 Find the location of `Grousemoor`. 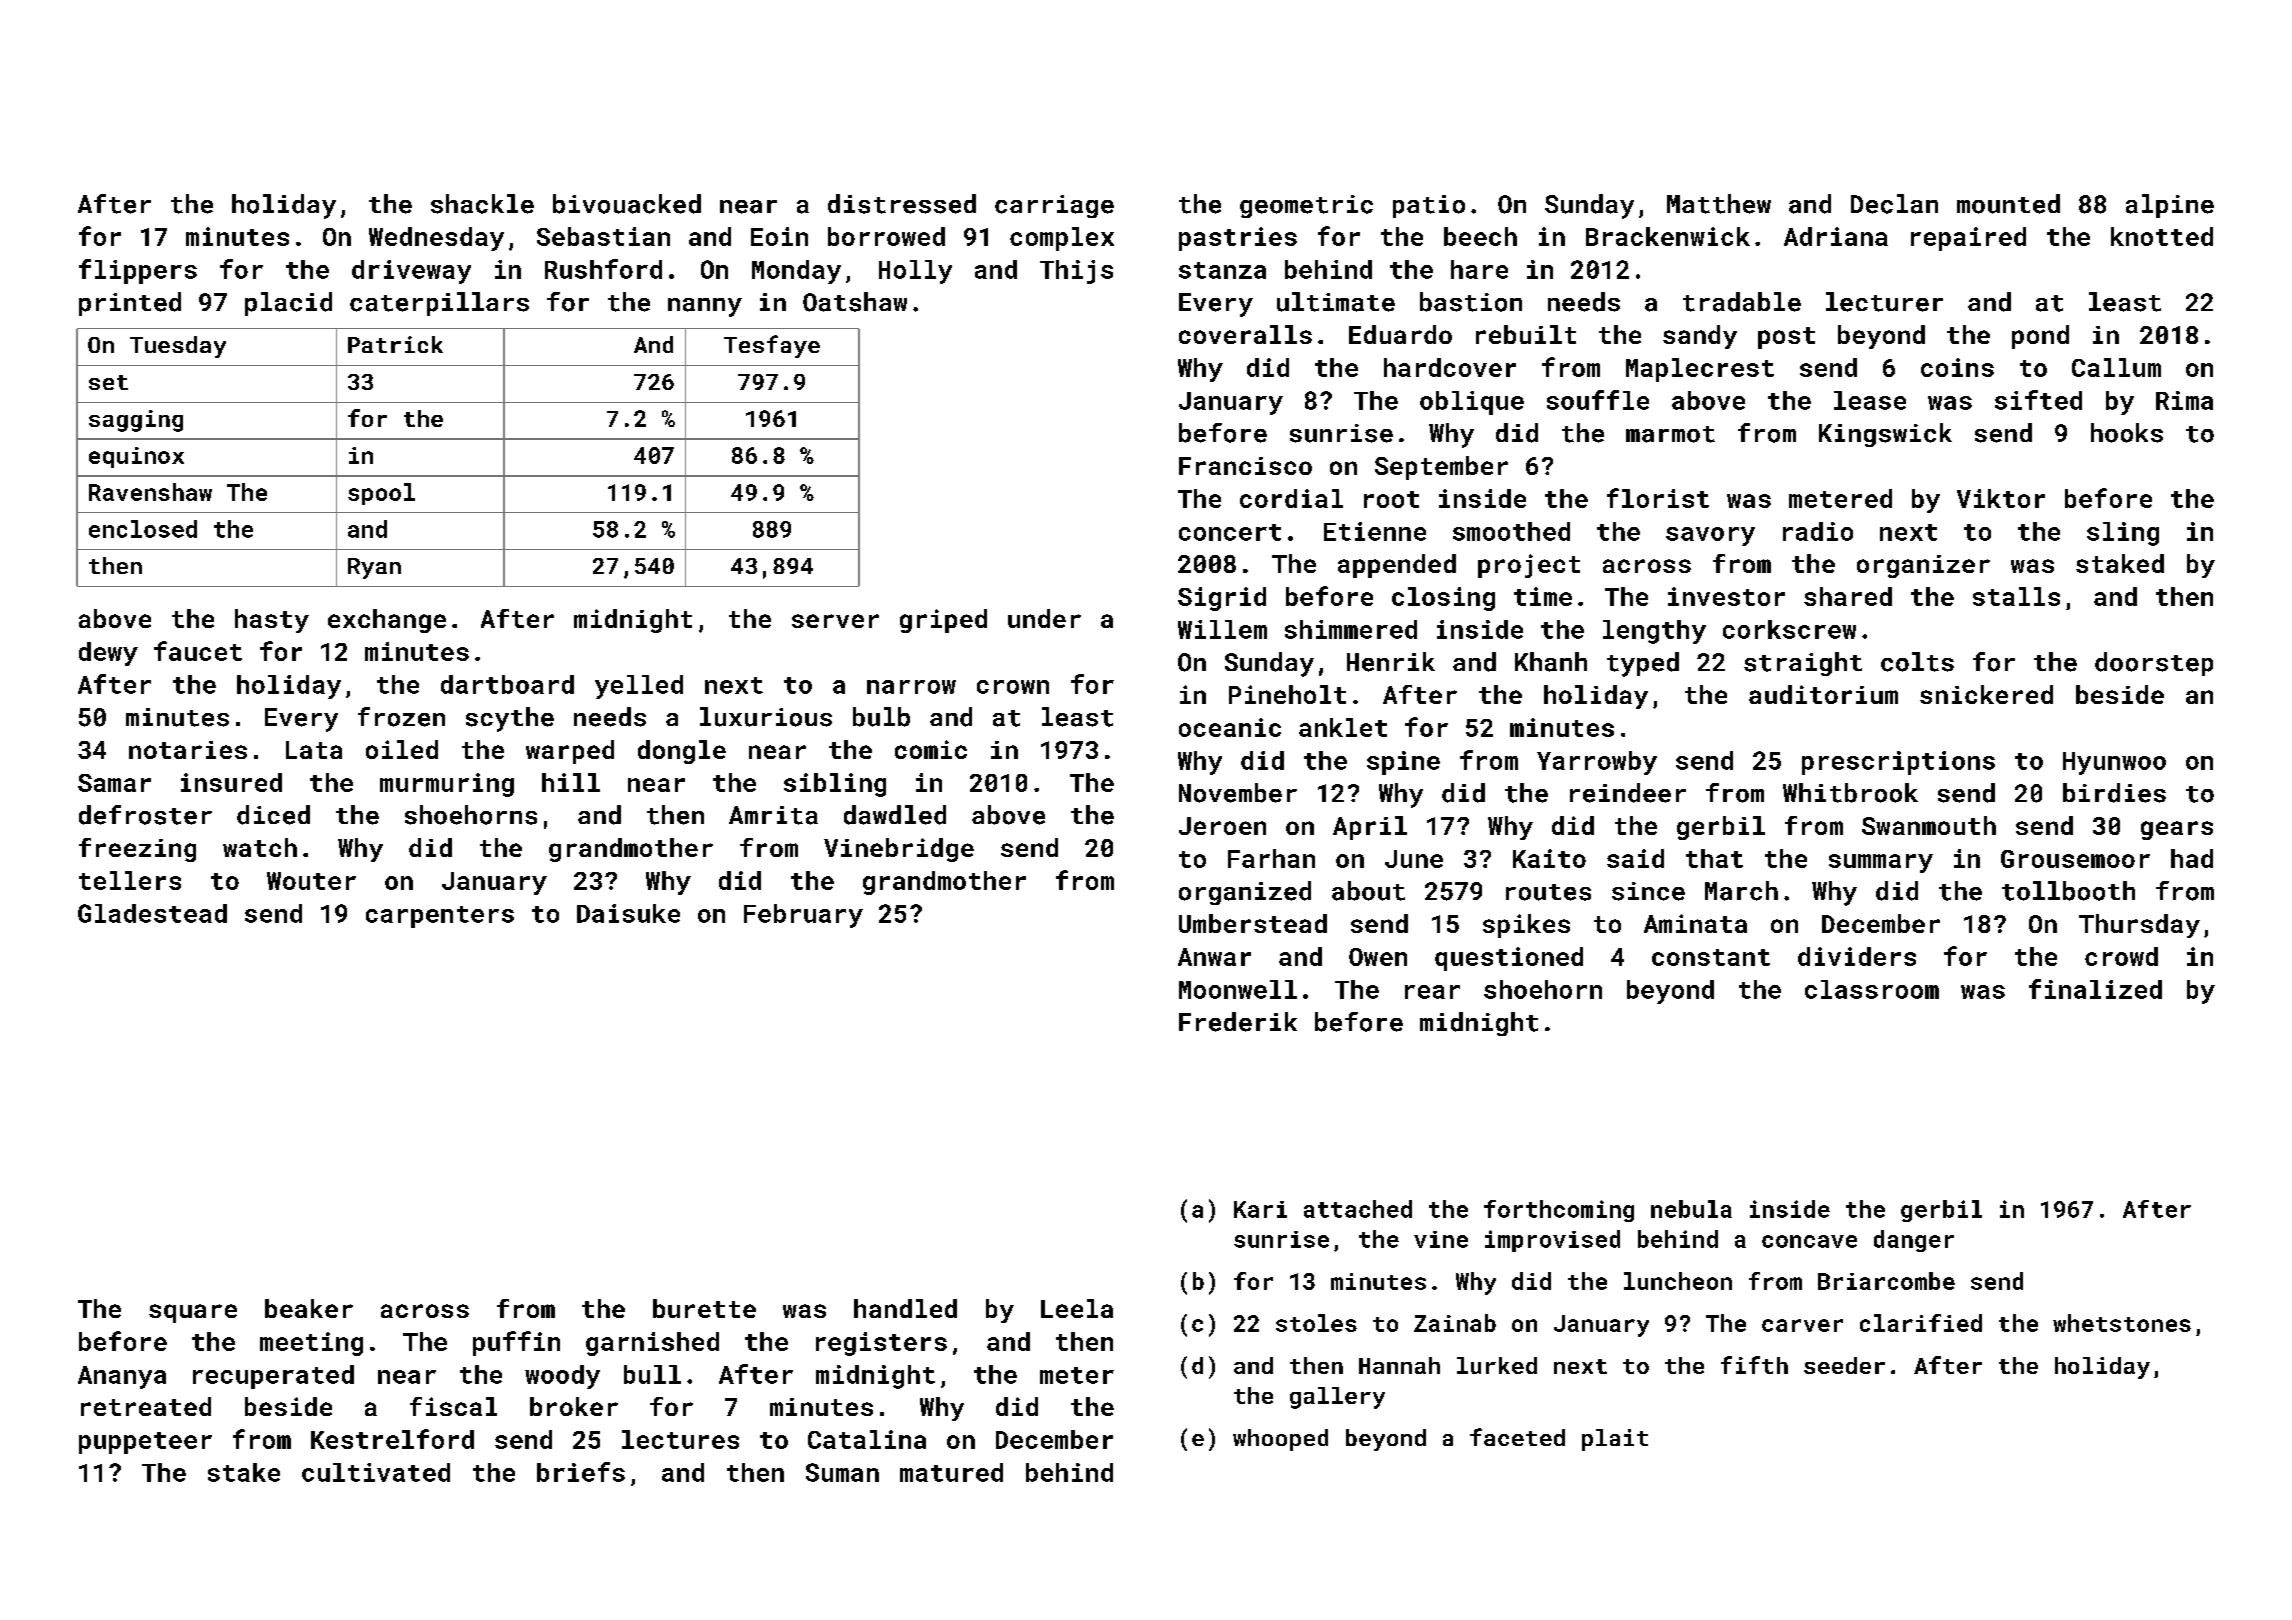

Grousemoor is located at coordinates (2075, 859).
